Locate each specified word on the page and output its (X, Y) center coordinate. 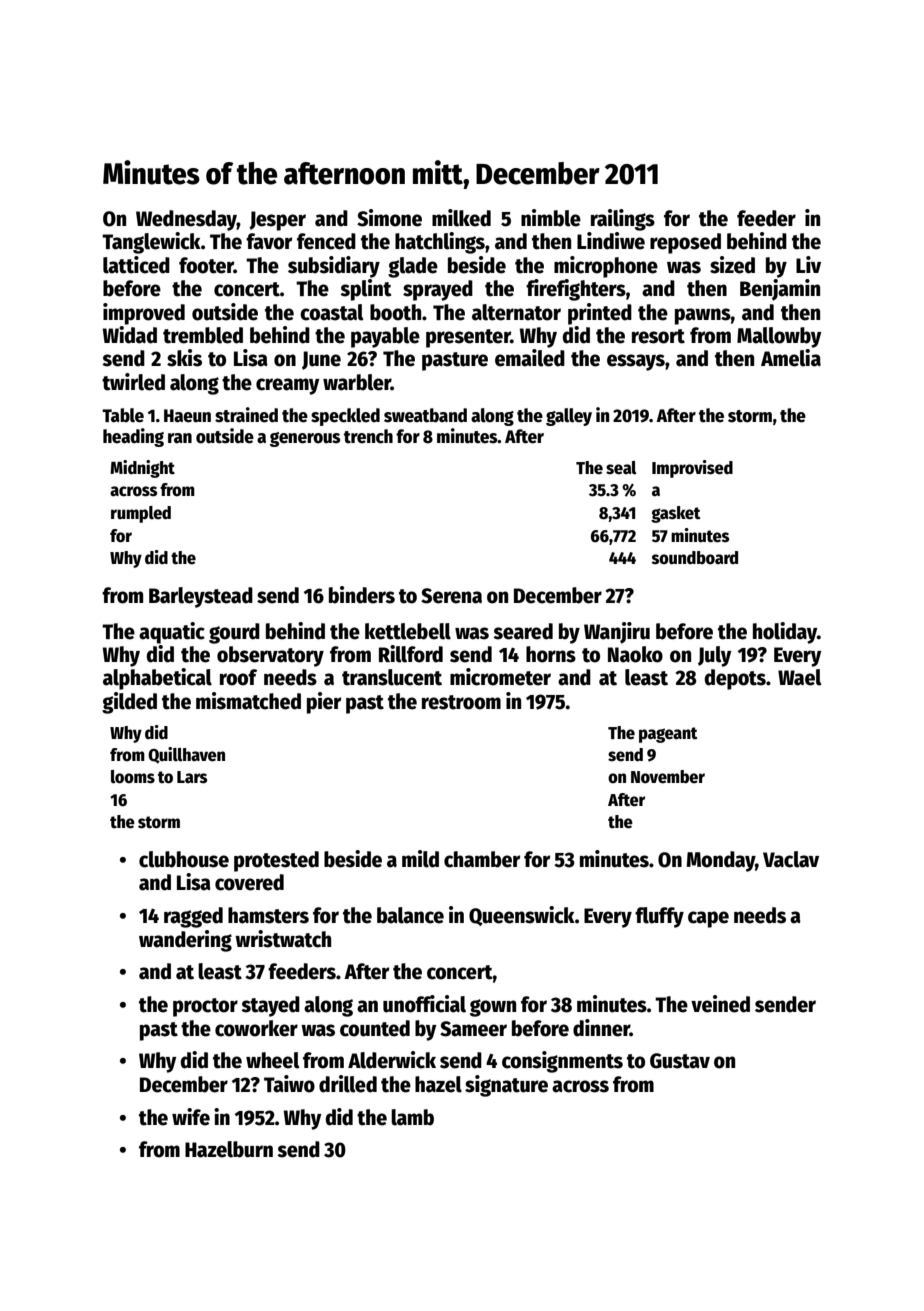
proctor (205, 1007)
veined (720, 1004)
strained (246, 415)
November (668, 777)
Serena (451, 596)
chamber (482, 859)
